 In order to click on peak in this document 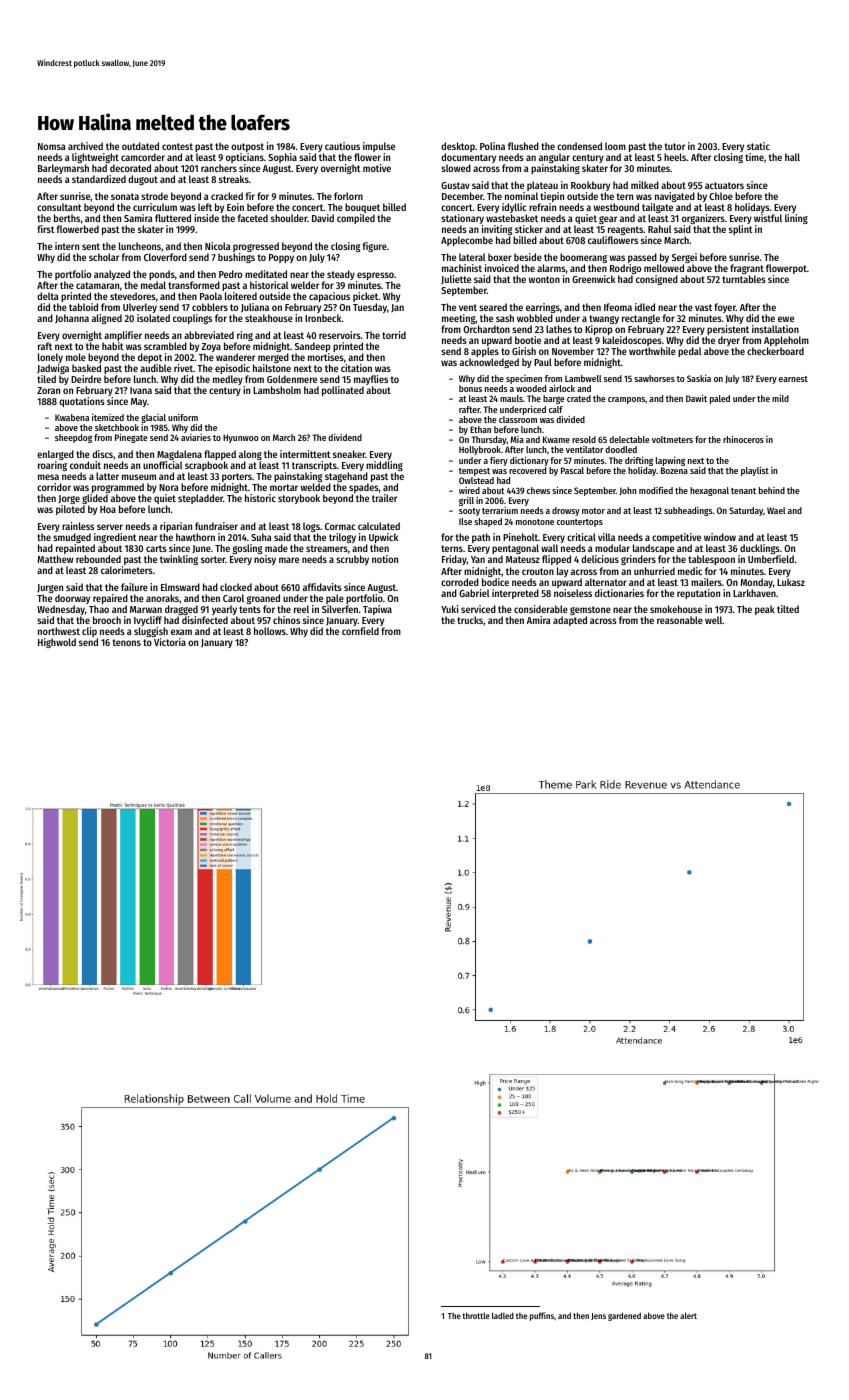, I will do `click(765, 610)`.
